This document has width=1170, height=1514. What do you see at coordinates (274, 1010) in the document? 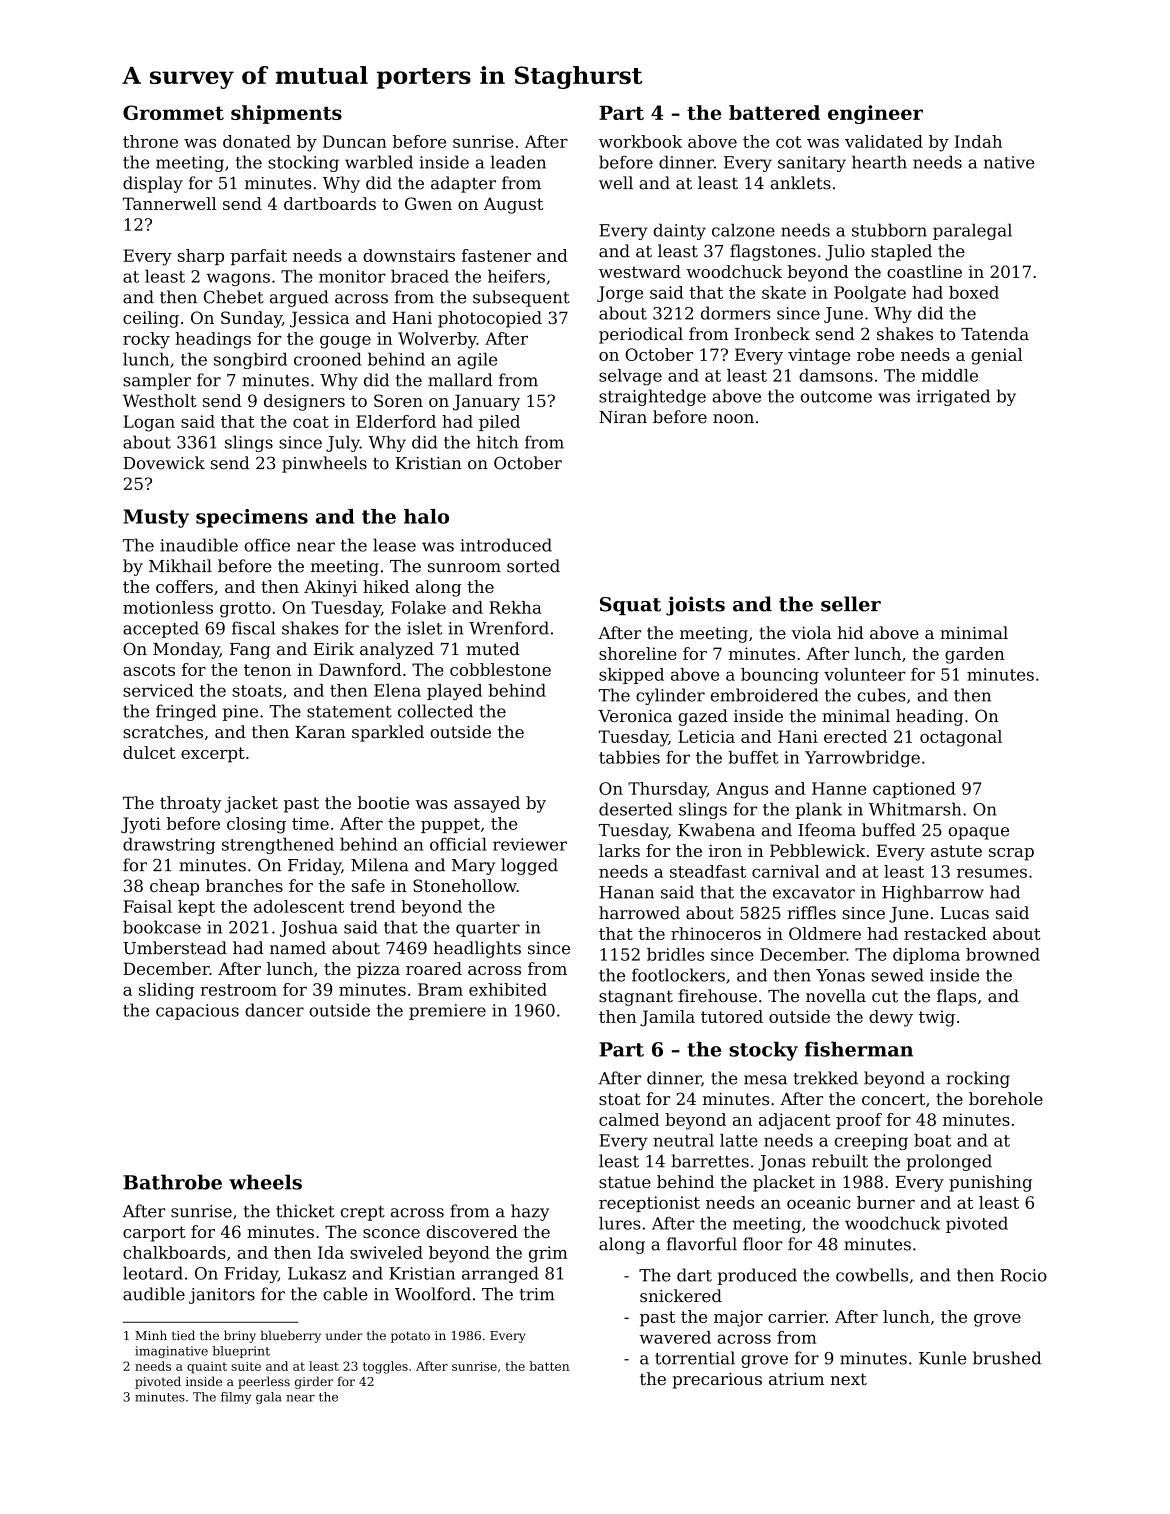
I see `dancer` at bounding box center [274, 1010].
